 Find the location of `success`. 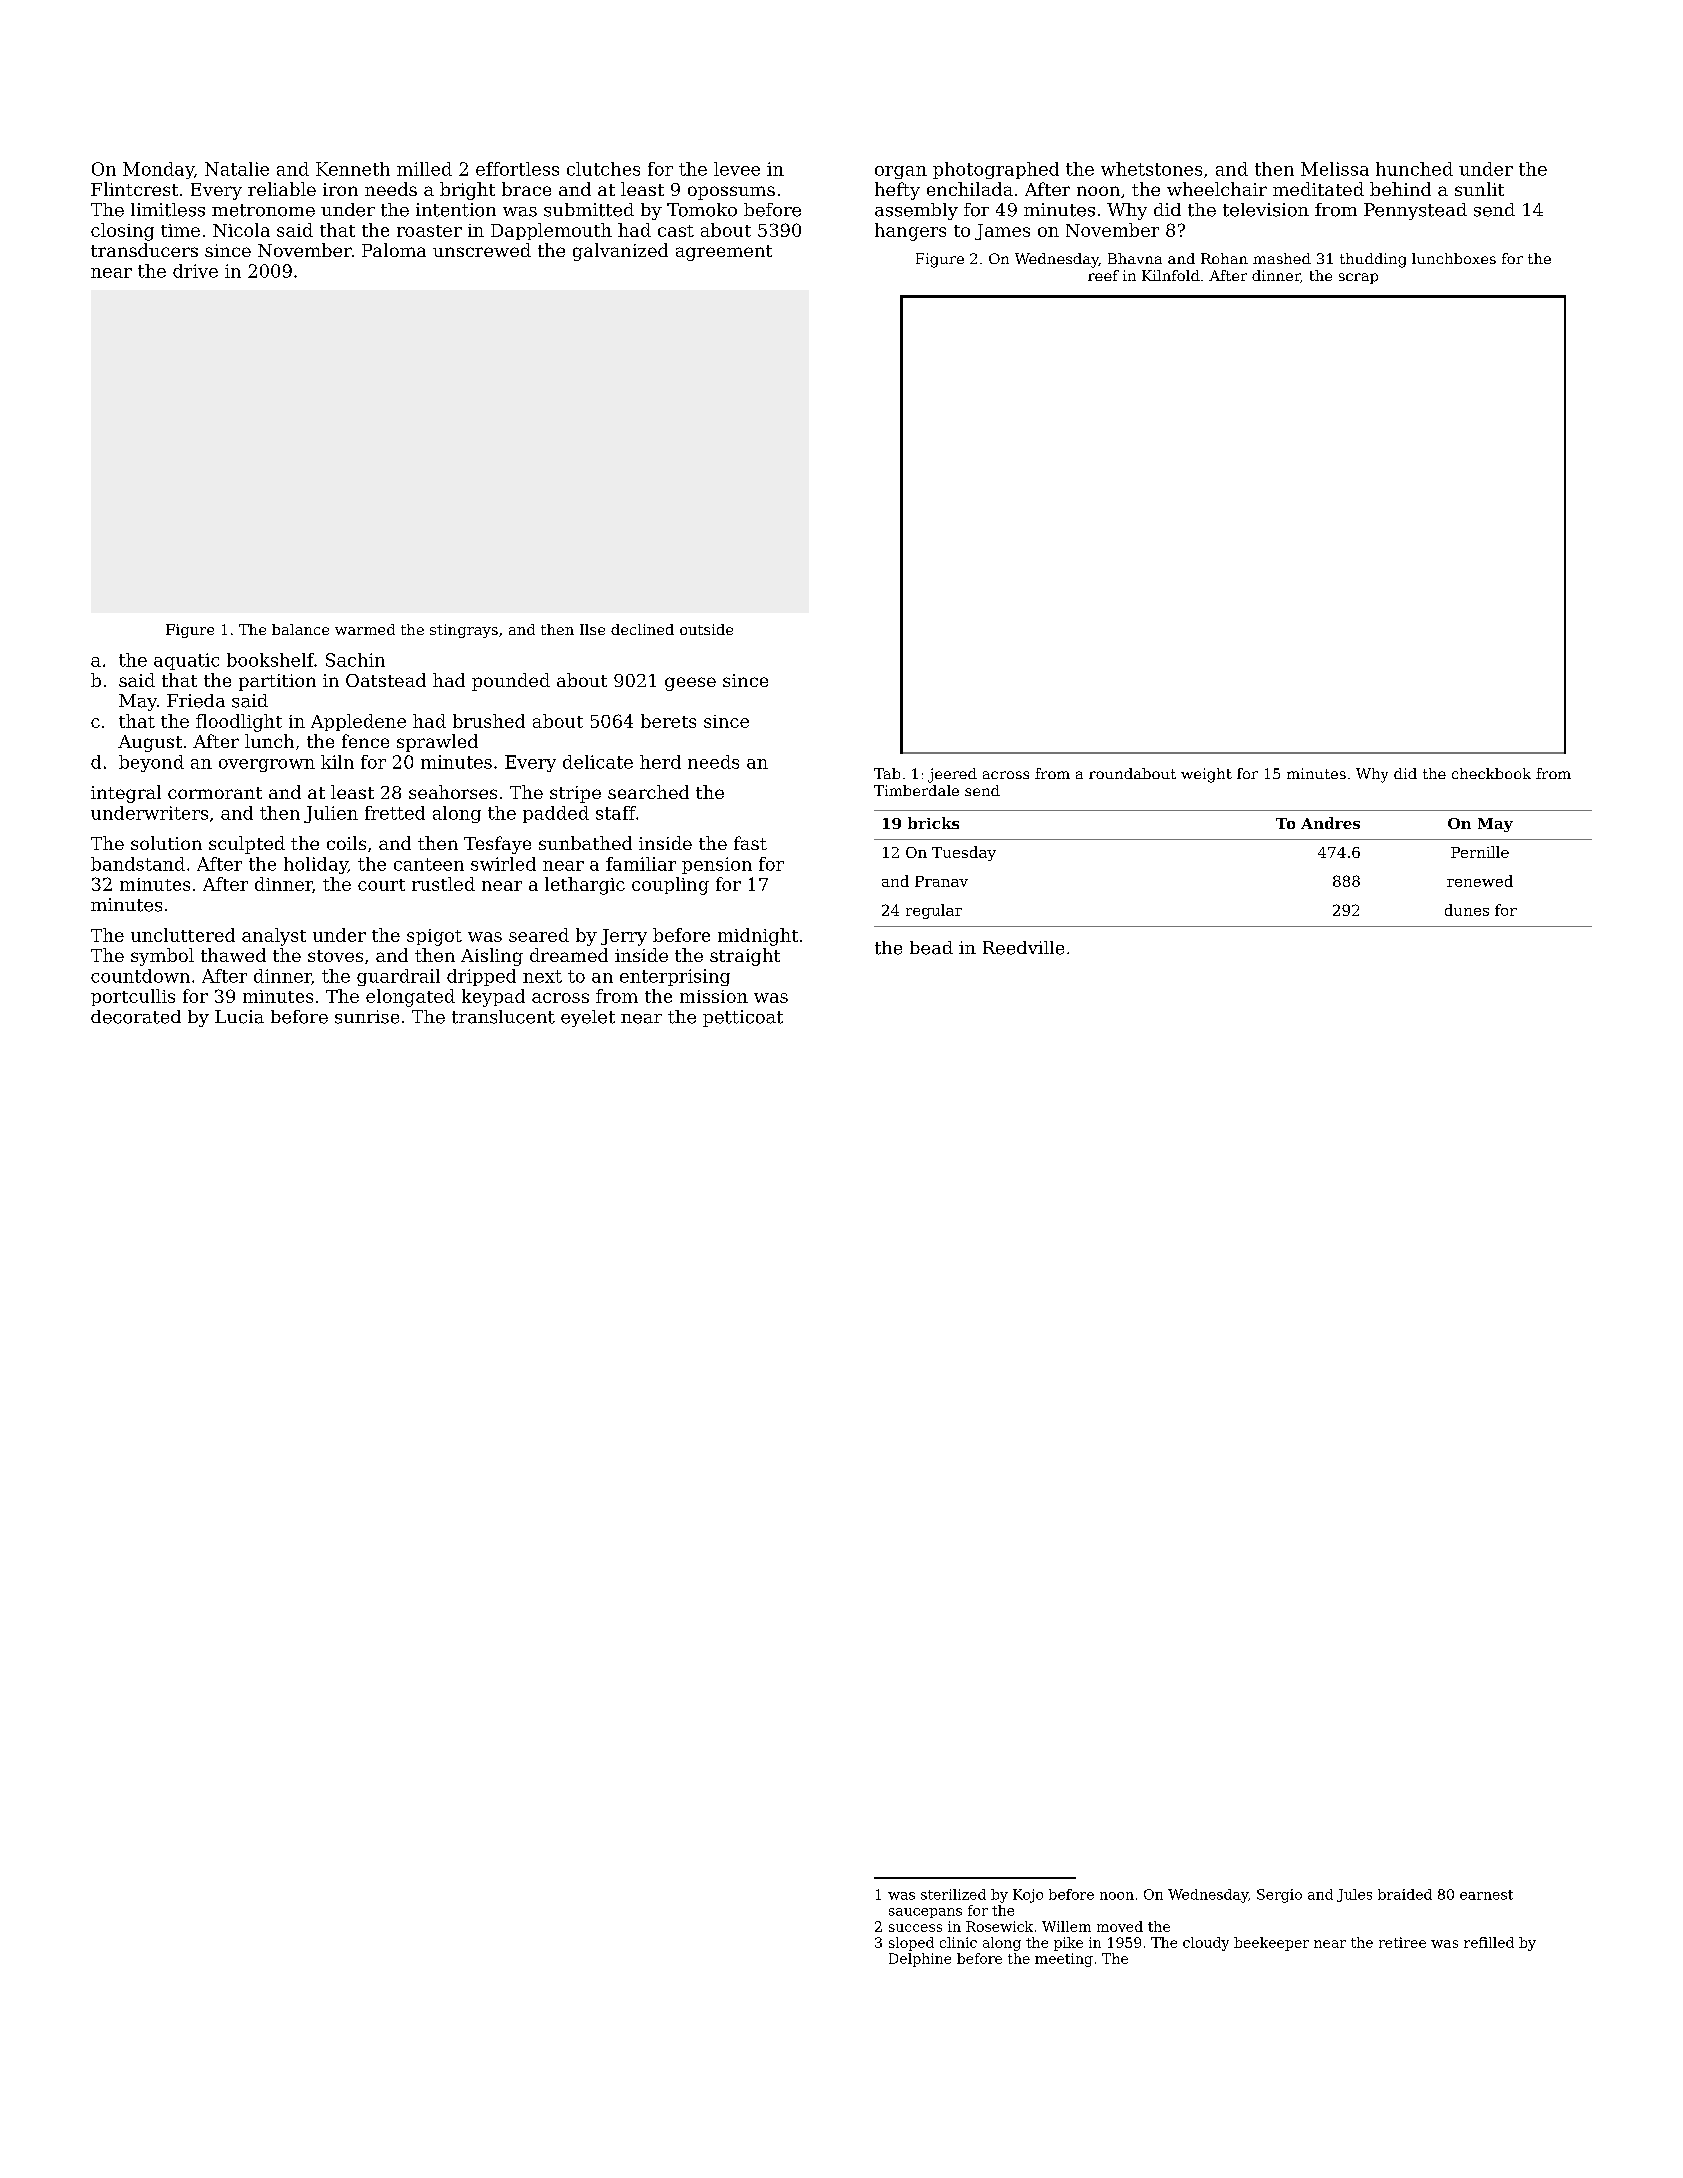

success is located at coordinates (915, 1928).
